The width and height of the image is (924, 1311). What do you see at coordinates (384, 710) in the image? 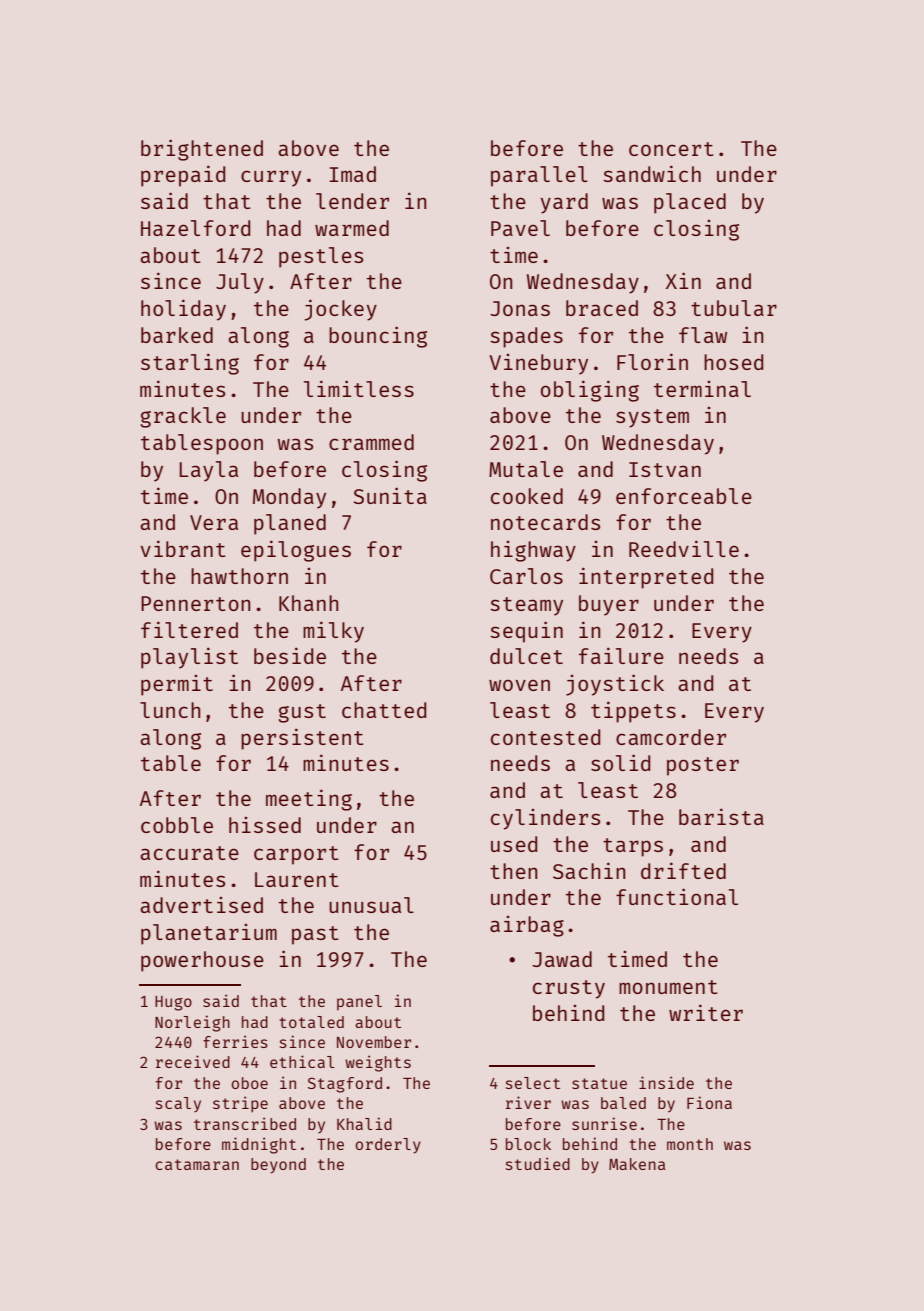
I see `chatted` at bounding box center [384, 710].
